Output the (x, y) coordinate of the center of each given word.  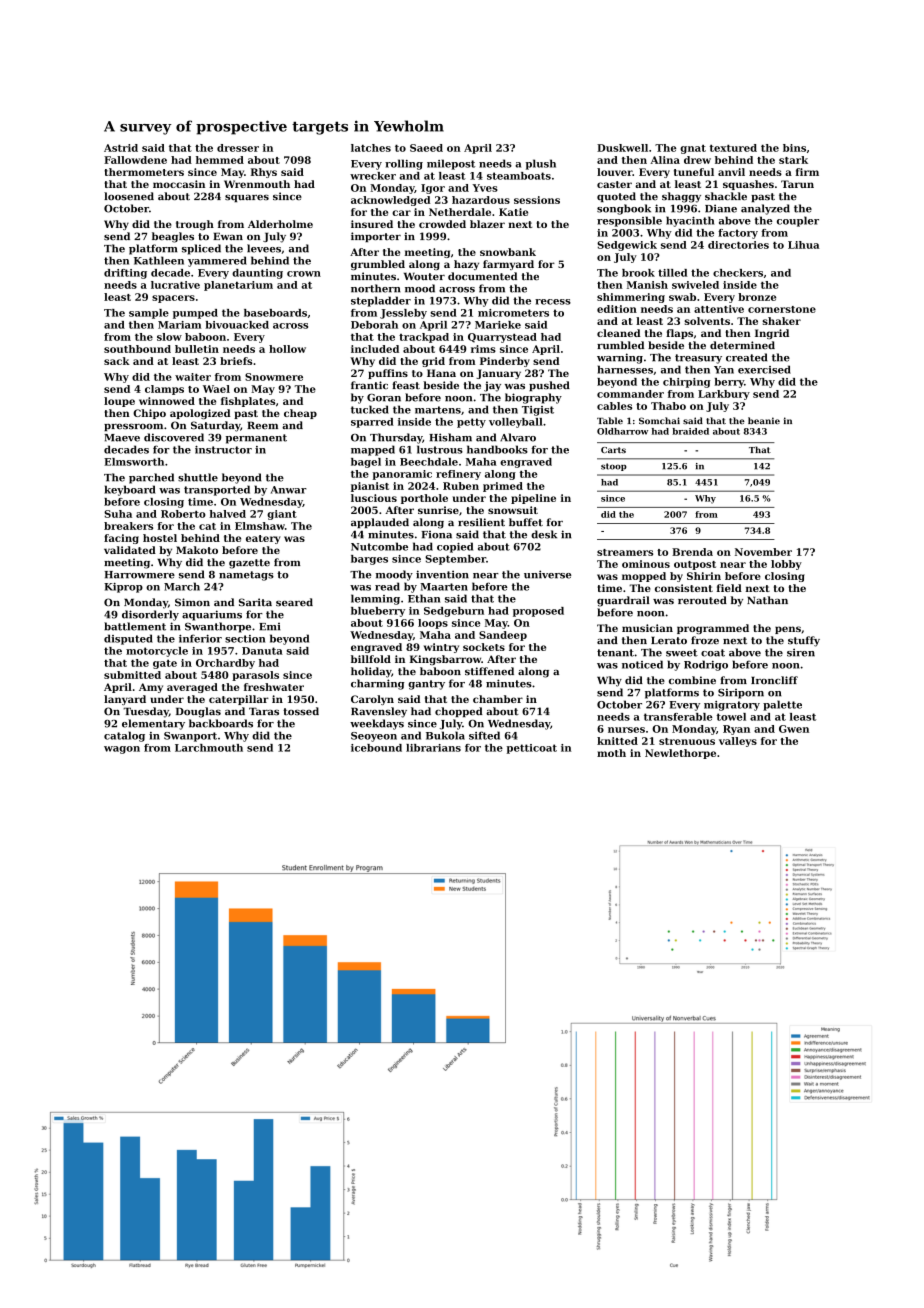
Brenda (692, 552)
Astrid (121, 148)
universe (548, 574)
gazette (249, 564)
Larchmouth (209, 748)
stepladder (381, 301)
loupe (119, 402)
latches (371, 148)
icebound (376, 748)
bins (794, 148)
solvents (707, 321)
